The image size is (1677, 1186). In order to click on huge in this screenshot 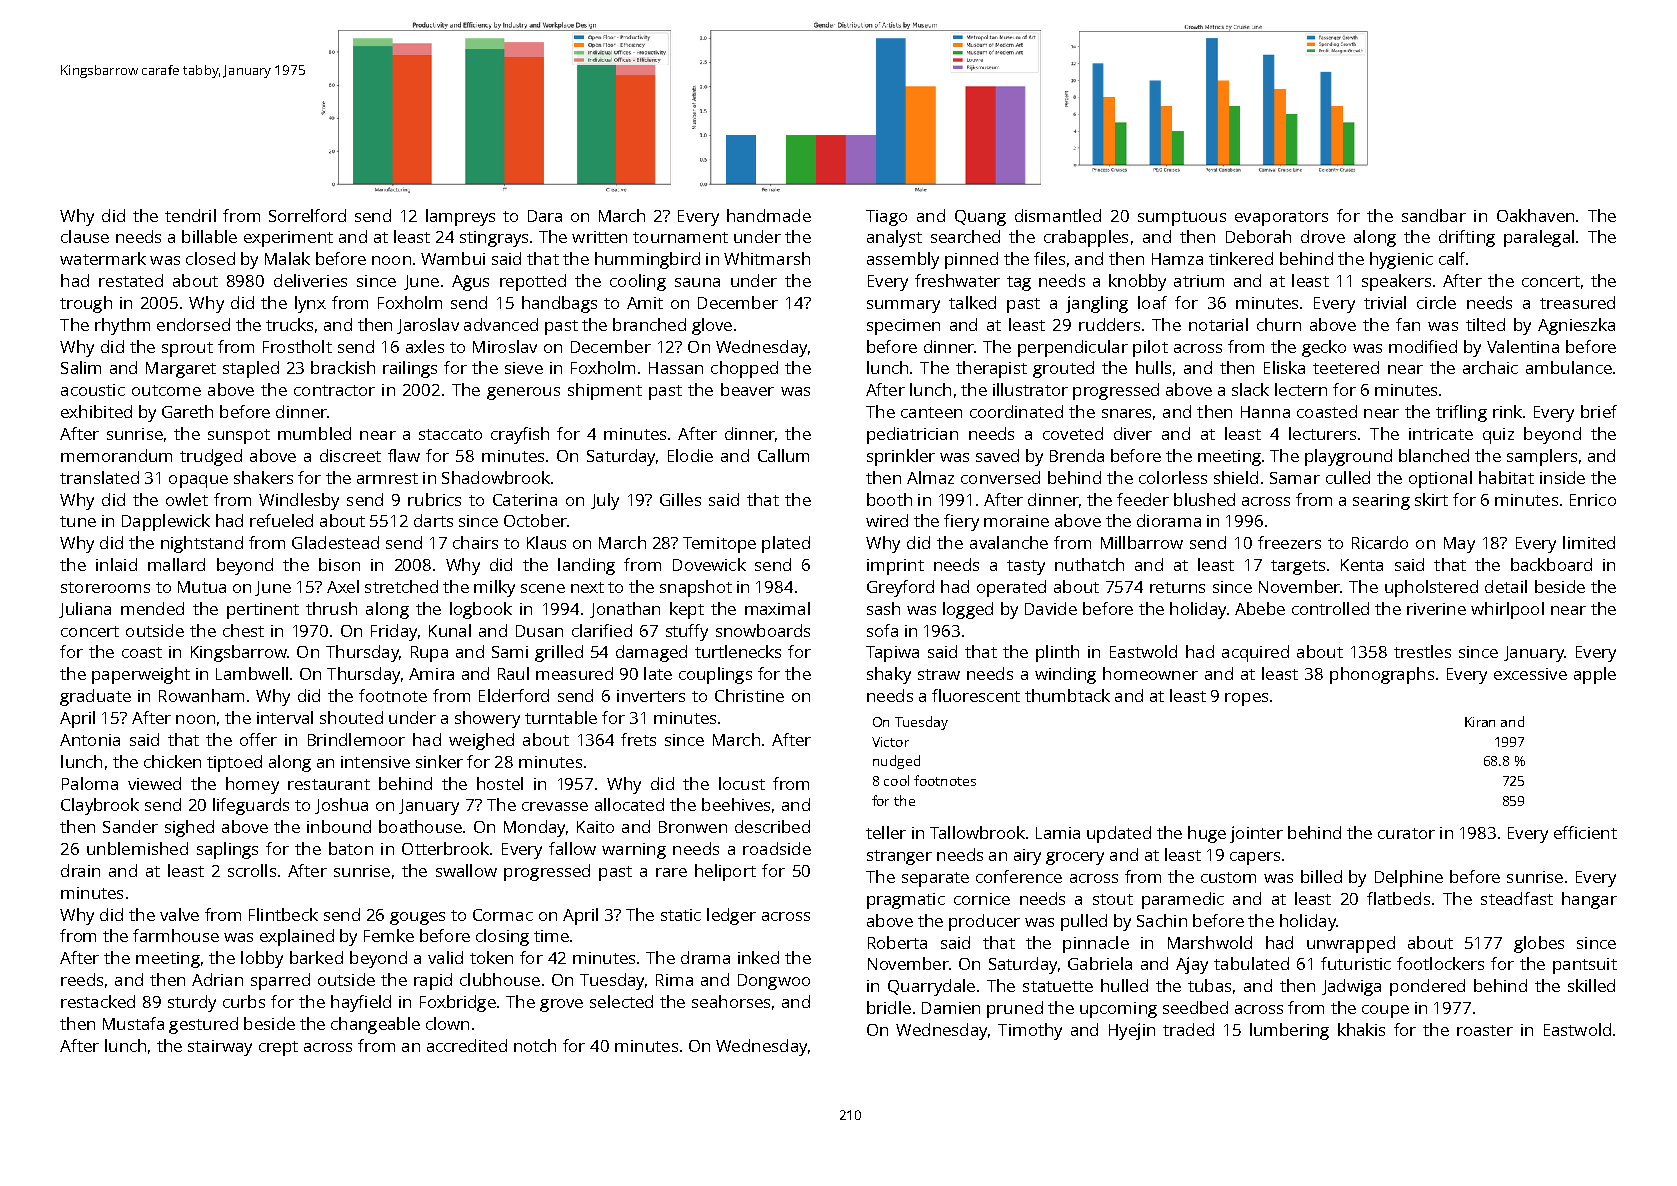, I will do `click(1207, 834)`.
